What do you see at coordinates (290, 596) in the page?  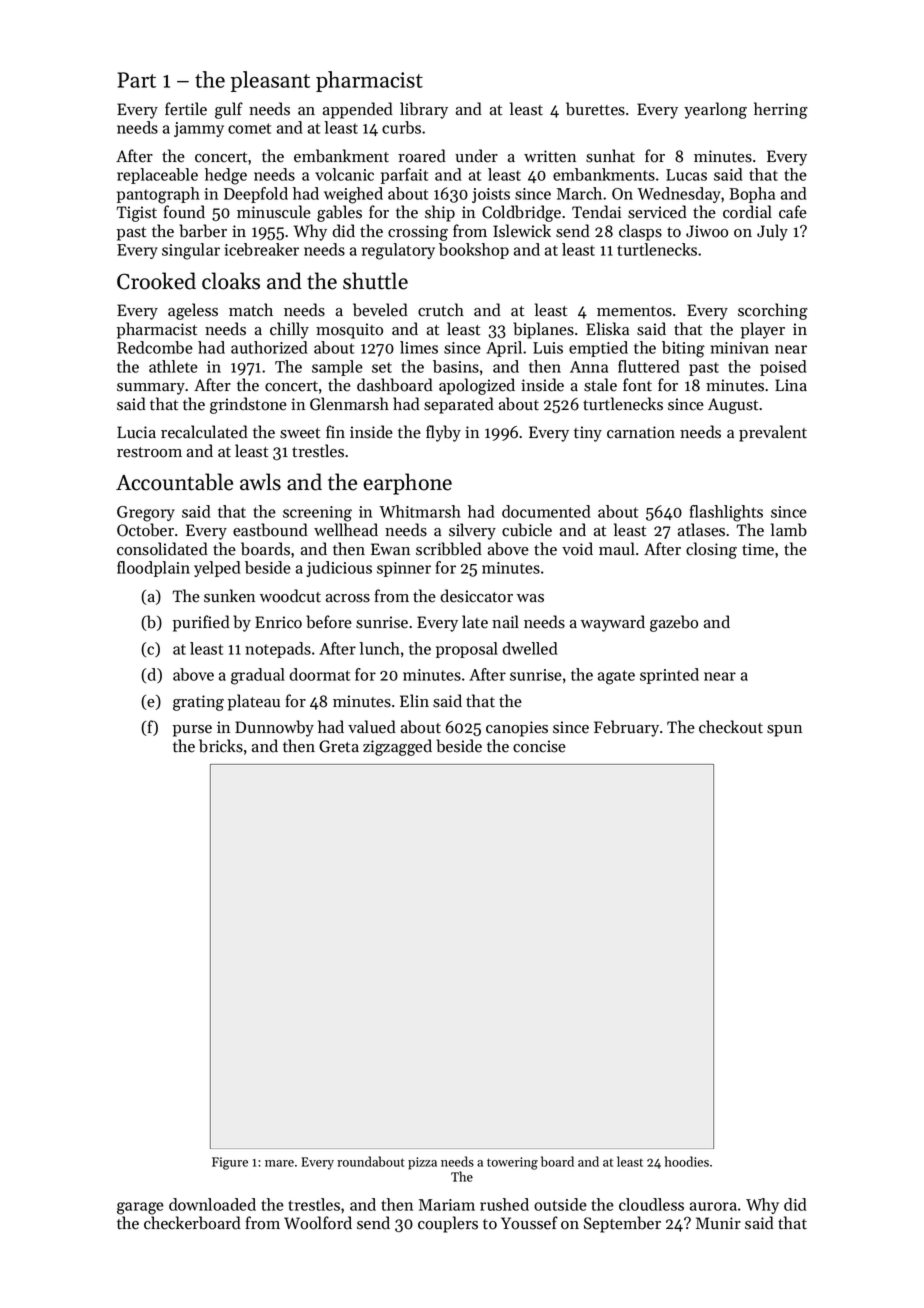 I see `woodcut` at bounding box center [290, 596].
